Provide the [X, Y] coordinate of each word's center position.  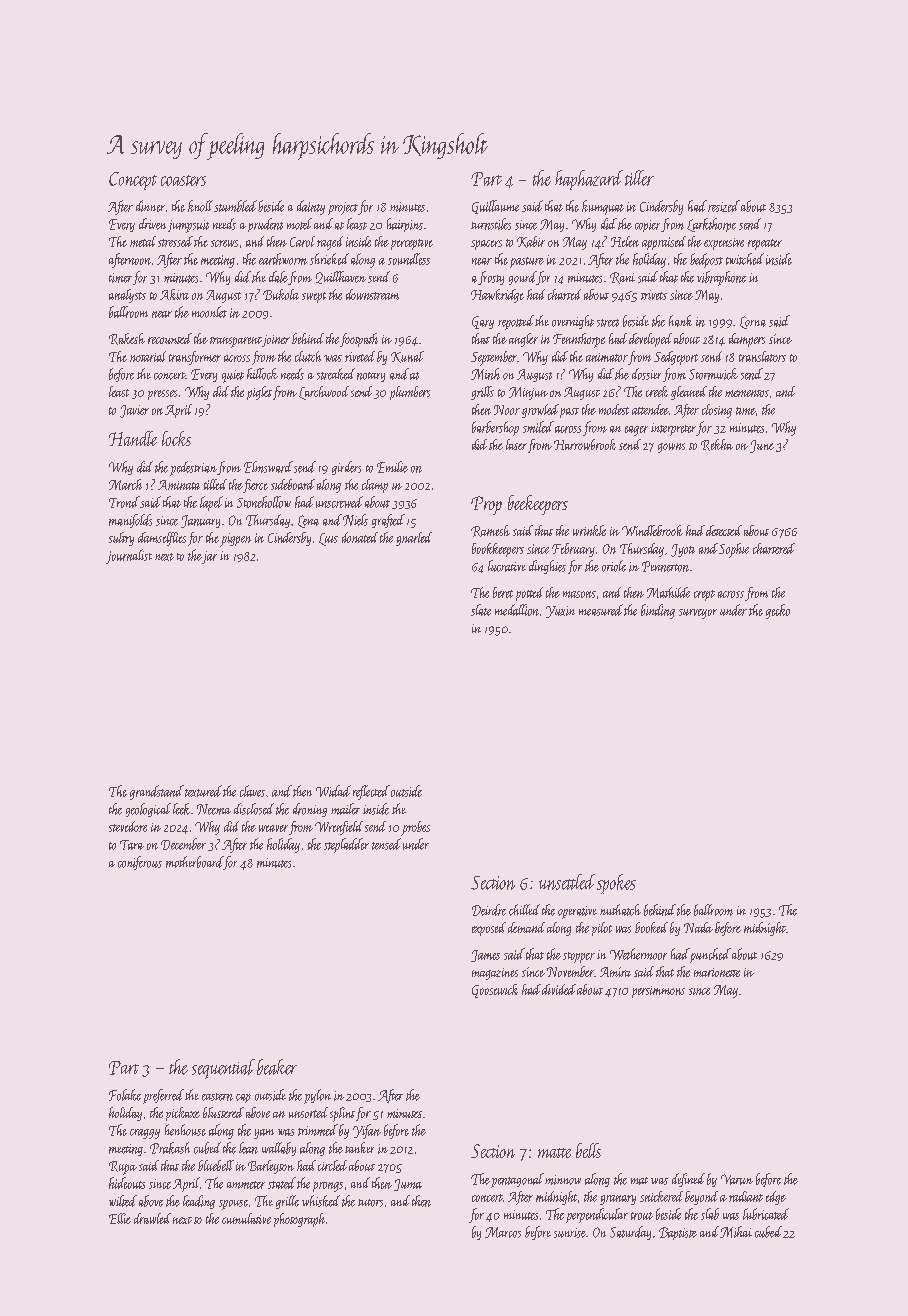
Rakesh [127, 339]
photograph [299, 1220]
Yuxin [560, 612]
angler [523, 340]
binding [658, 611]
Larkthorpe [711, 225]
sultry [121, 539]
